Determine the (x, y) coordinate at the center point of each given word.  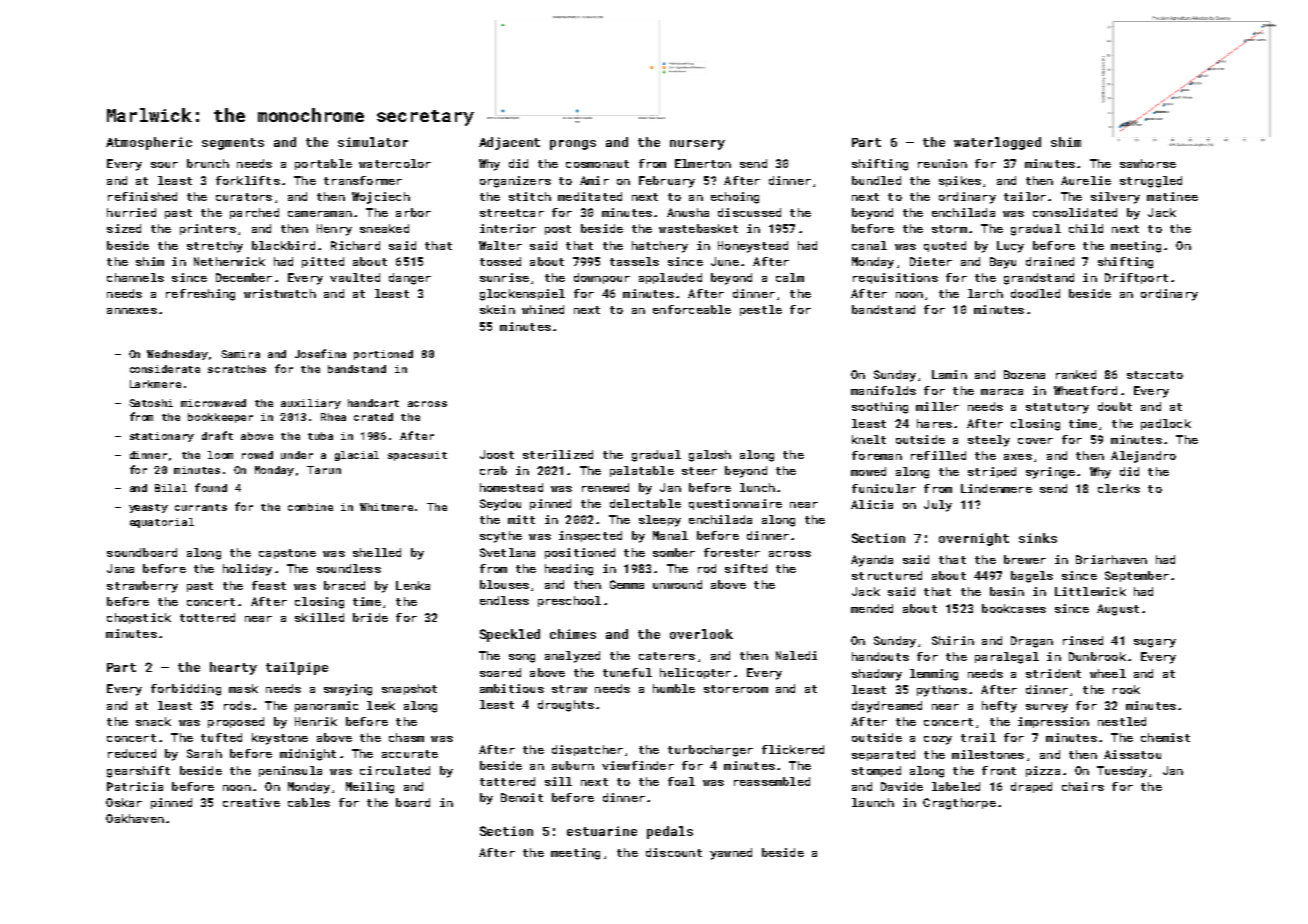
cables (309, 802)
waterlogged (997, 143)
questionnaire (735, 504)
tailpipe (297, 668)
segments (233, 144)
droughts (566, 706)
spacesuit (417, 456)
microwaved (213, 403)
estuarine (602, 831)
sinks (1038, 538)
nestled (1122, 721)
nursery (697, 145)
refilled (938, 455)
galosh (710, 456)
